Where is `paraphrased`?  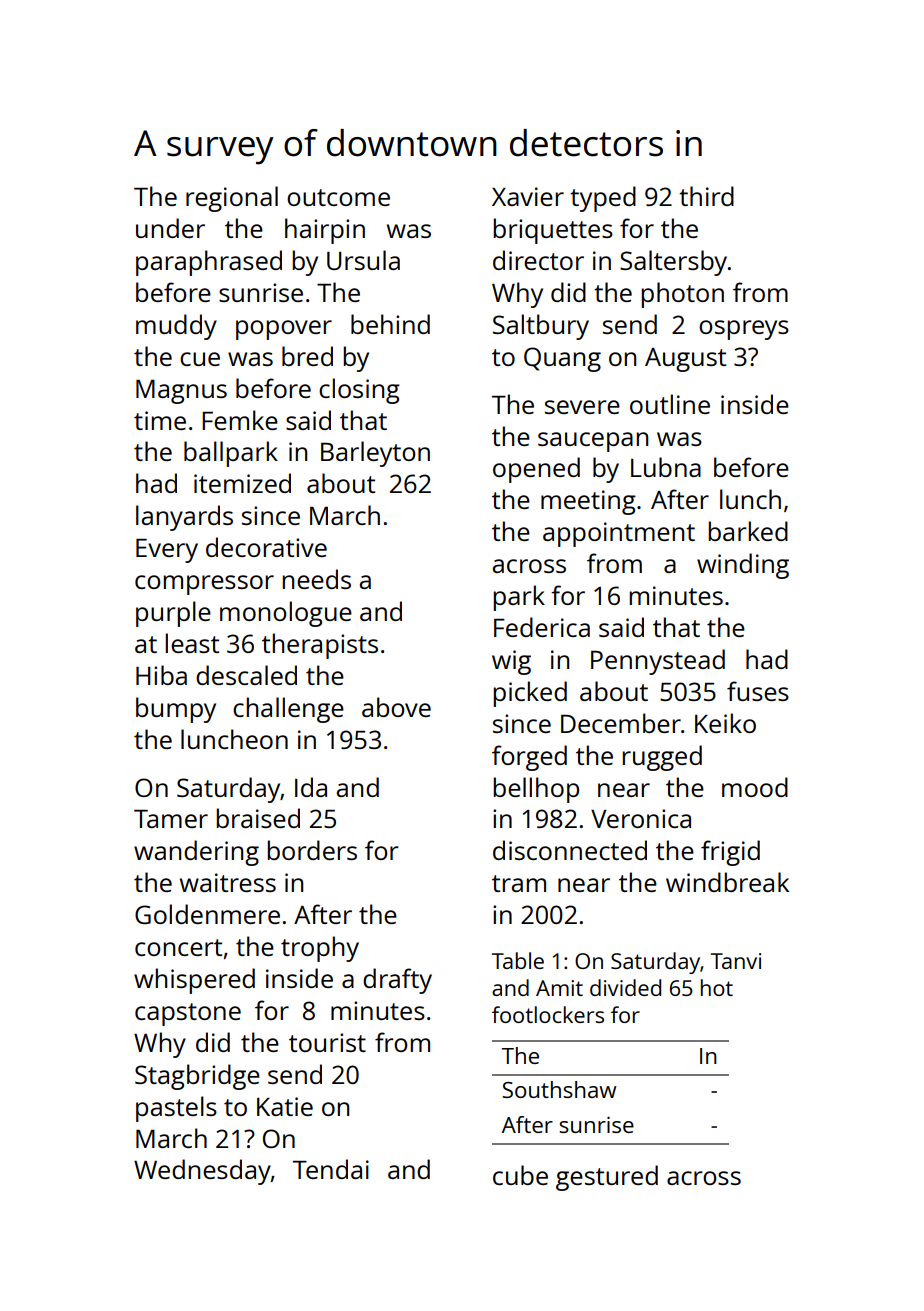 paraphrased is located at coordinates (209, 263).
